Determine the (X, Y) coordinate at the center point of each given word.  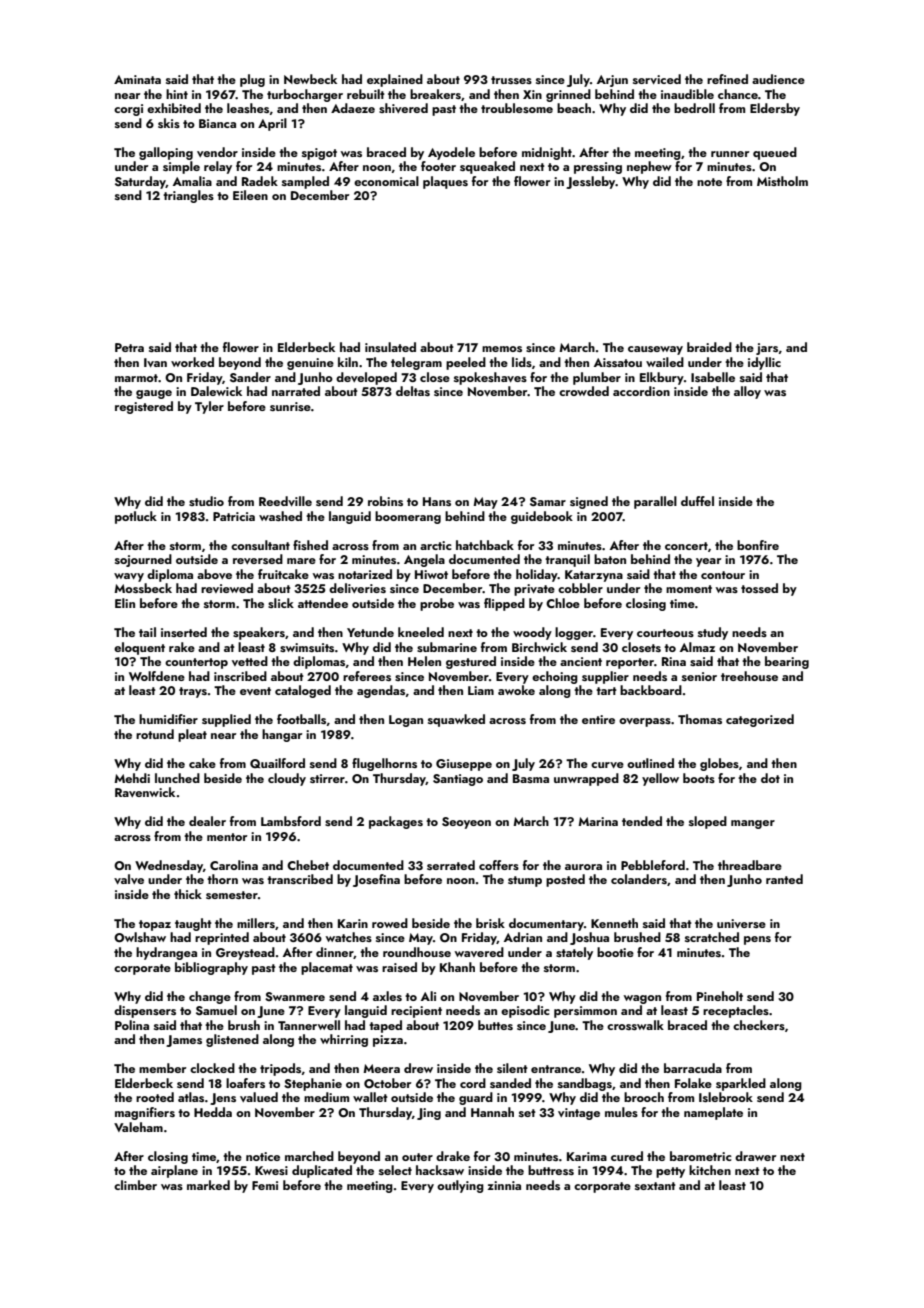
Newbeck (310, 79)
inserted (184, 632)
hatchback (485, 545)
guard (476, 1098)
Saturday (140, 182)
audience (778, 79)
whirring (344, 1040)
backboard (651, 690)
